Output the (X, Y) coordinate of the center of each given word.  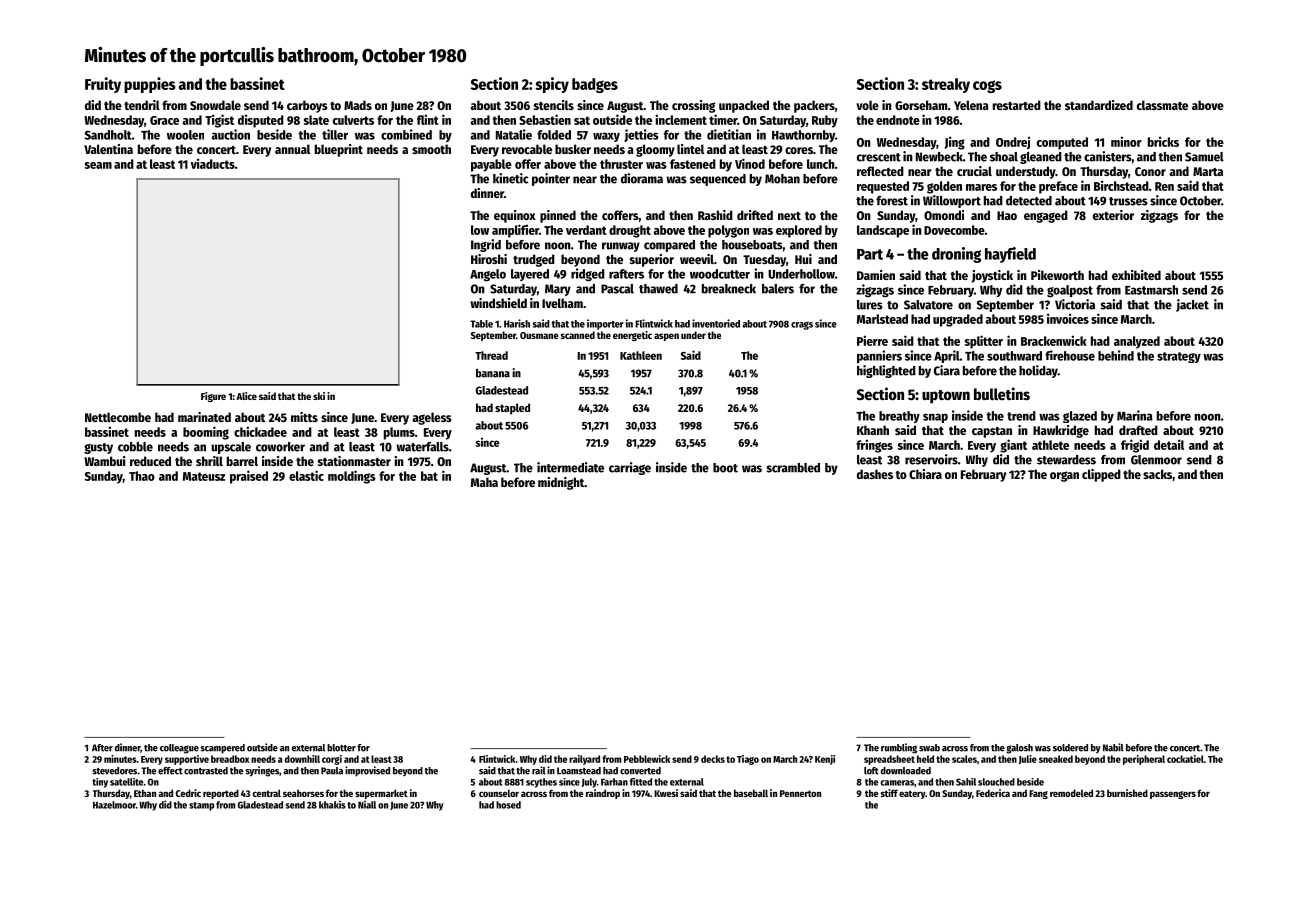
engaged (1046, 216)
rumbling (899, 748)
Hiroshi (489, 259)
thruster (621, 164)
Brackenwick (1054, 340)
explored (799, 231)
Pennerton (800, 793)
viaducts (213, 163)
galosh (1019, 749)
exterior (1113, 215)
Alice (246, 396)
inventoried (716, 323)
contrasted (206, 771)
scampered (222, 749)
